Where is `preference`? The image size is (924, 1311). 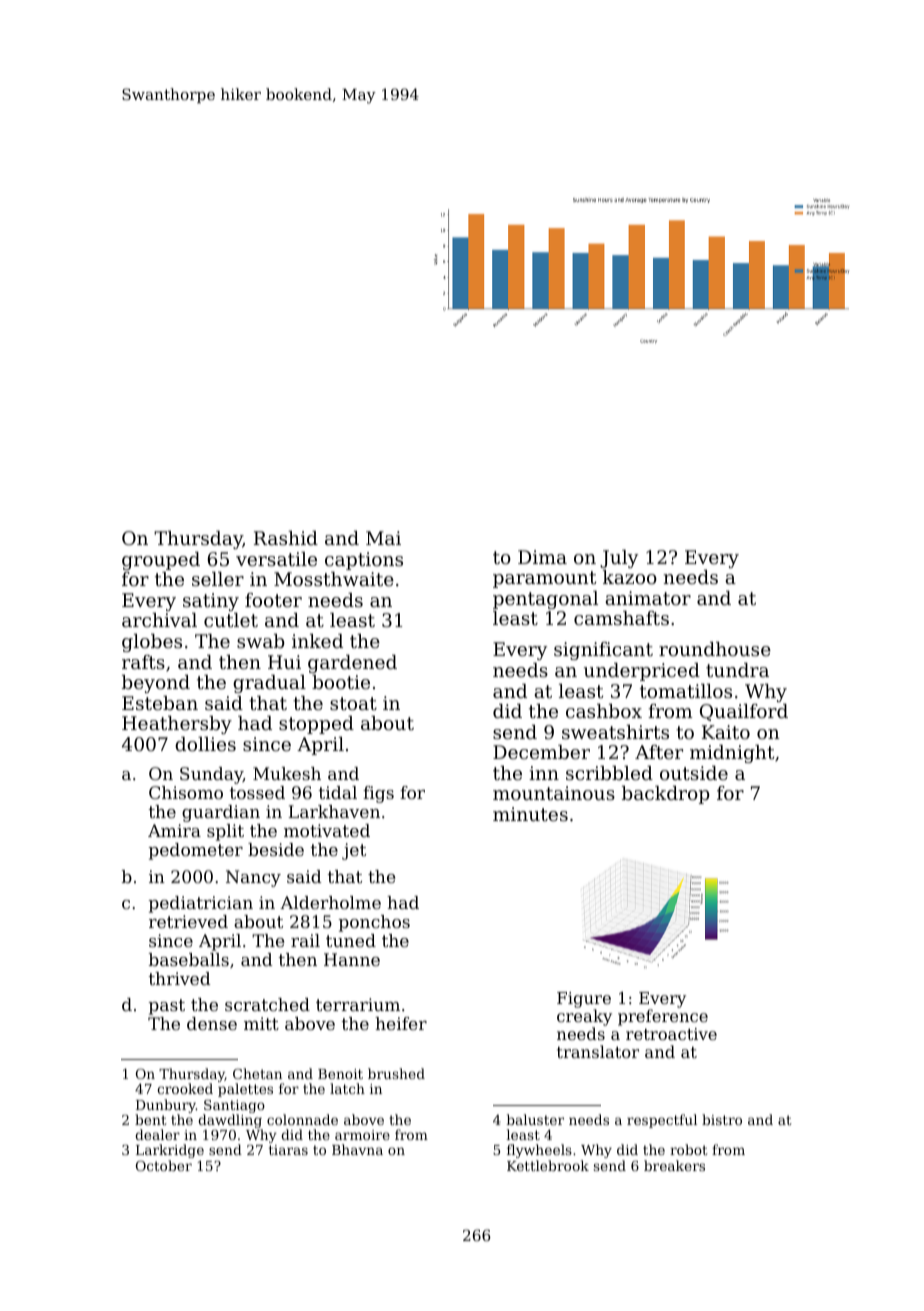
preference is located at coordinates (663, 1017).
